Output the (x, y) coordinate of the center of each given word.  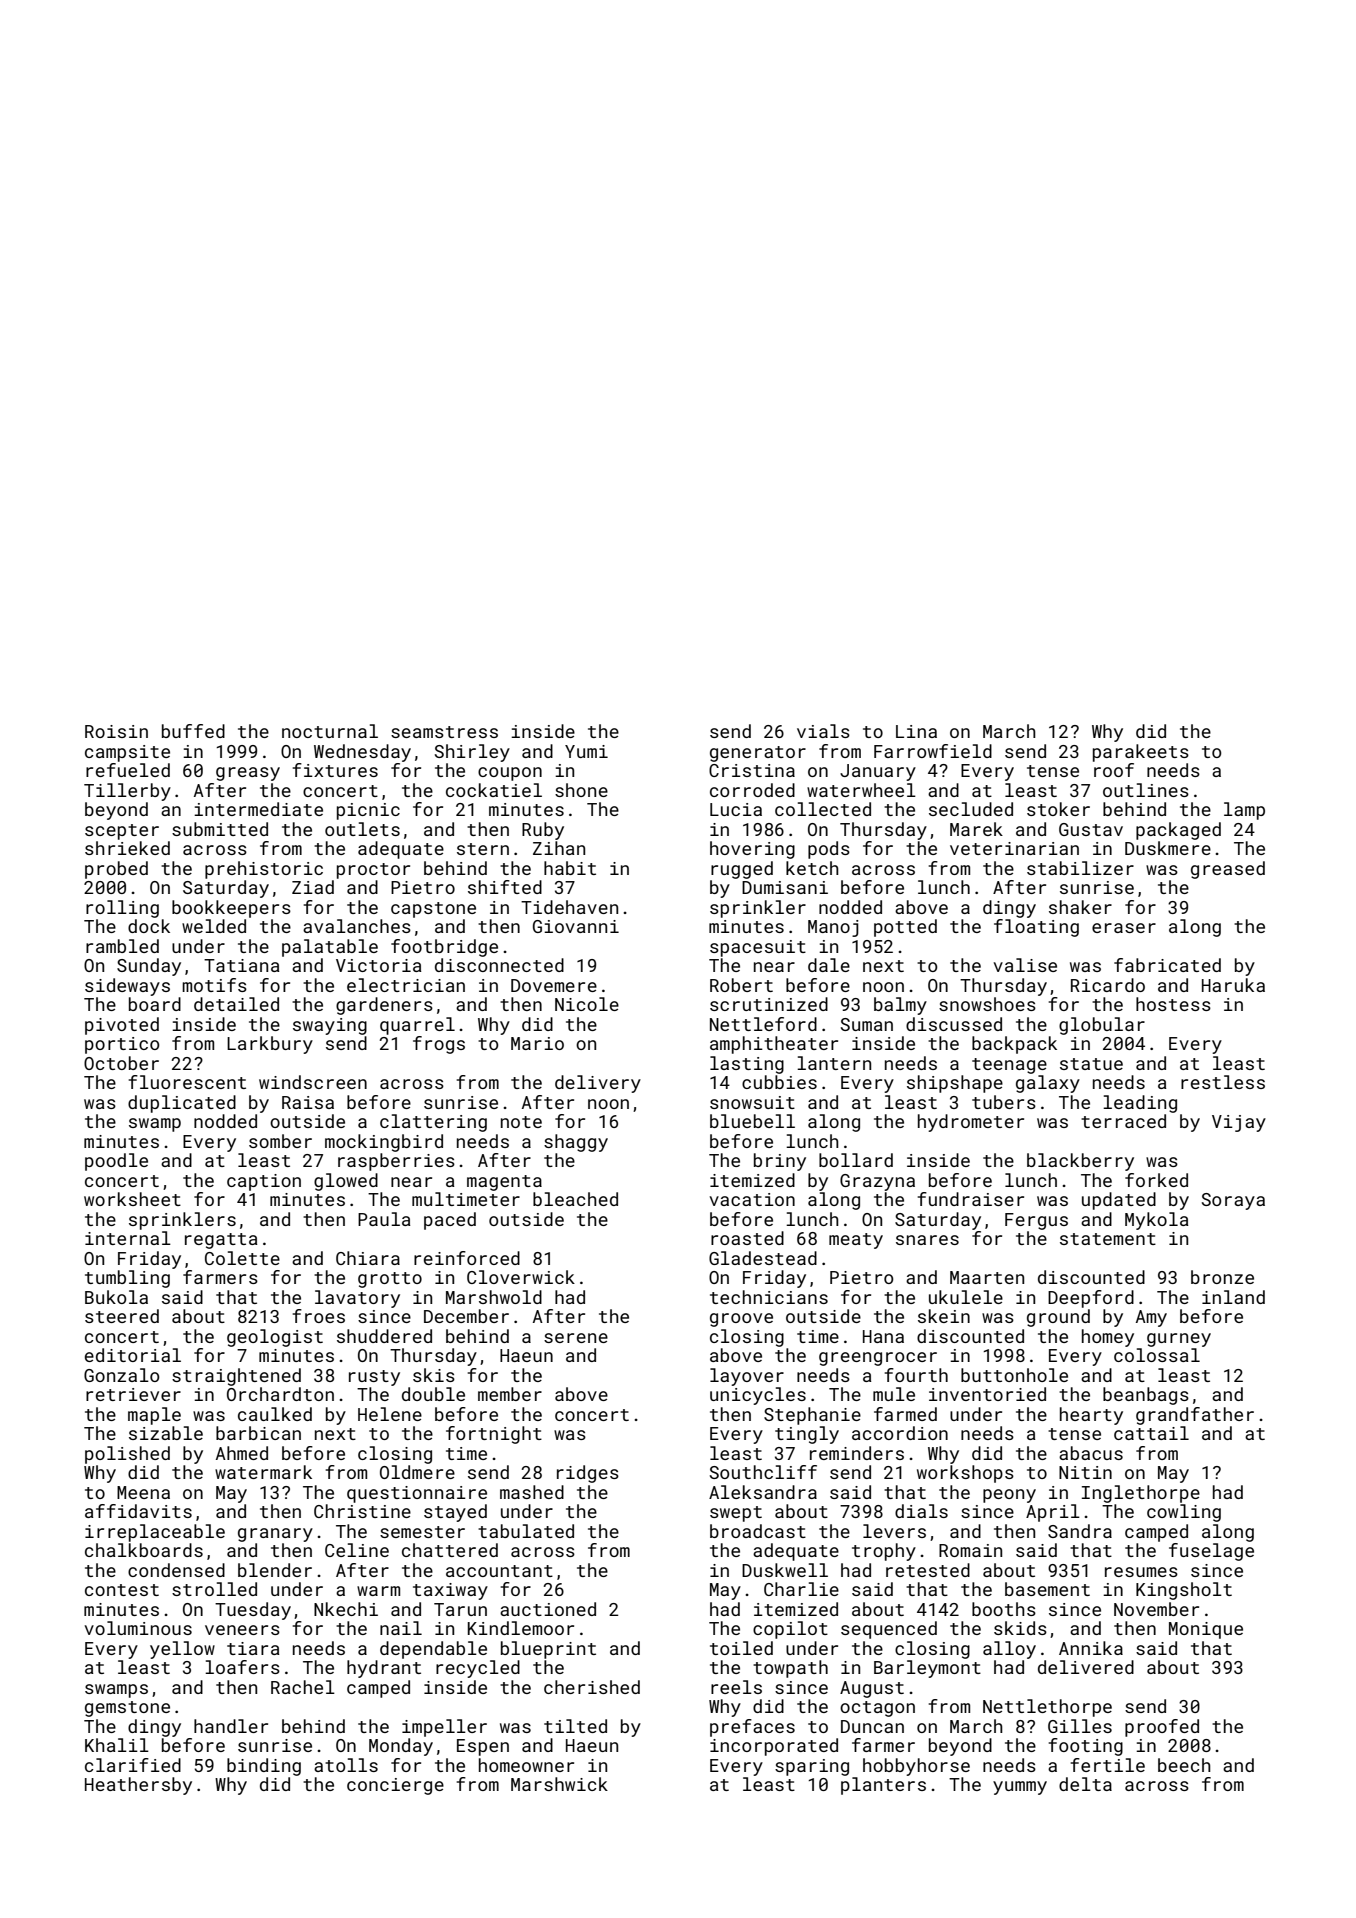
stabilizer (1080, 868)
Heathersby (138, 1786)
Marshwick (559, 1784)
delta (1085, 1784)
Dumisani (785, 887)
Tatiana (241, 965)
